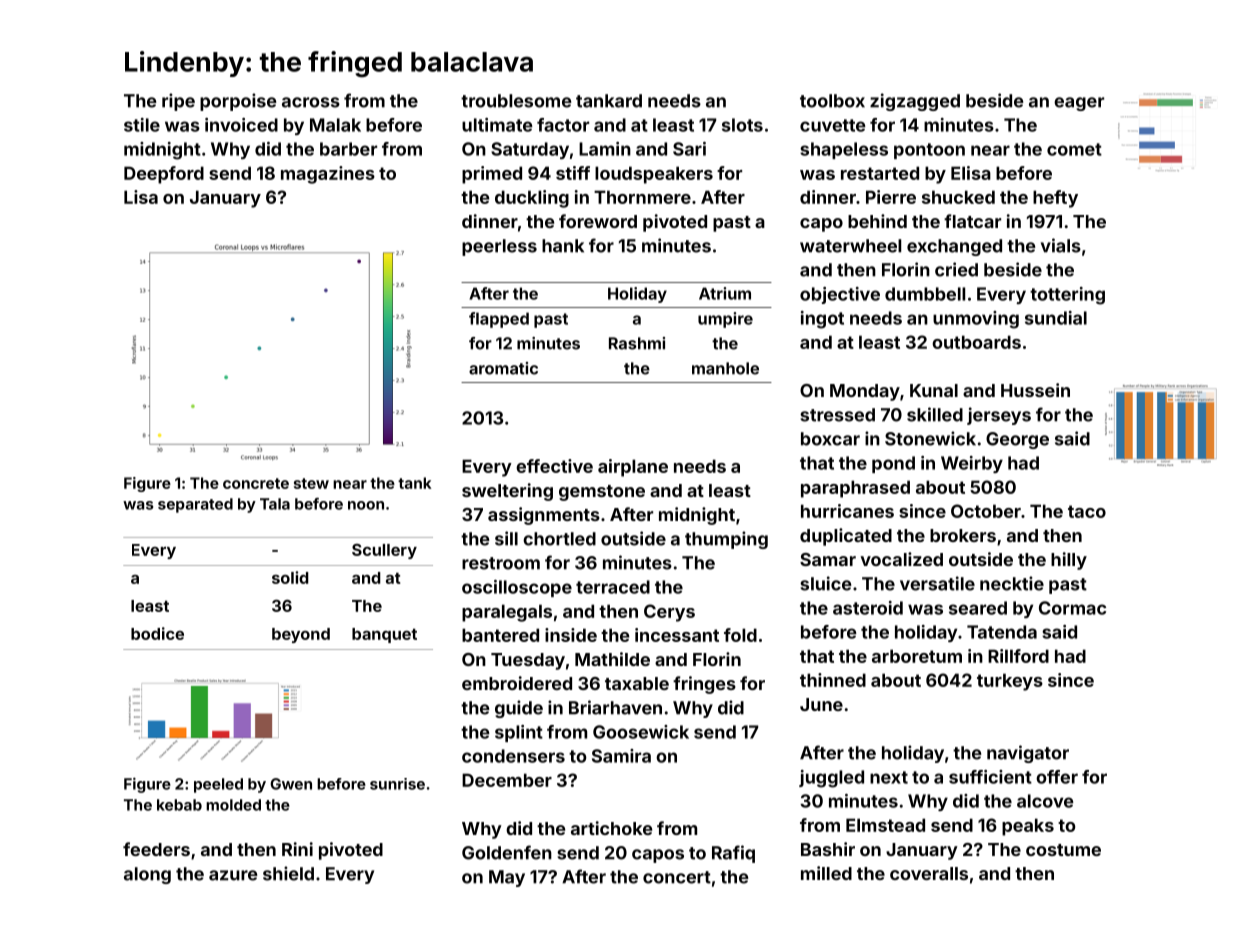 This screenshot has height=952, width=1233. Describe the element at coordinates (976, 342) in the screenshot. I see `outboards` at that location.
